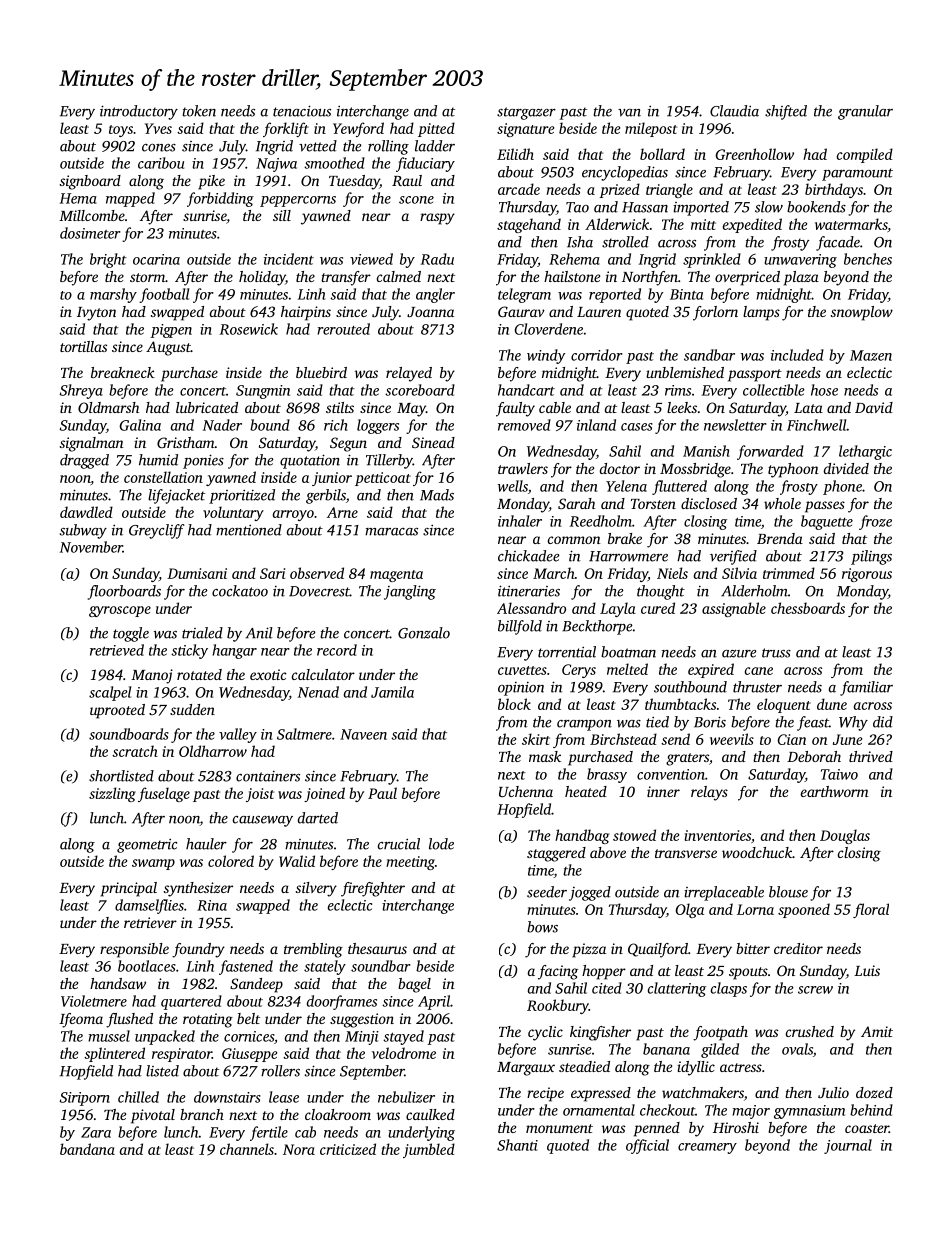 The width and height of the screenshot is (952, 1233). Describe the element at coordinates (171, 331) in the screenshot. I see `pigpen` at that location.
